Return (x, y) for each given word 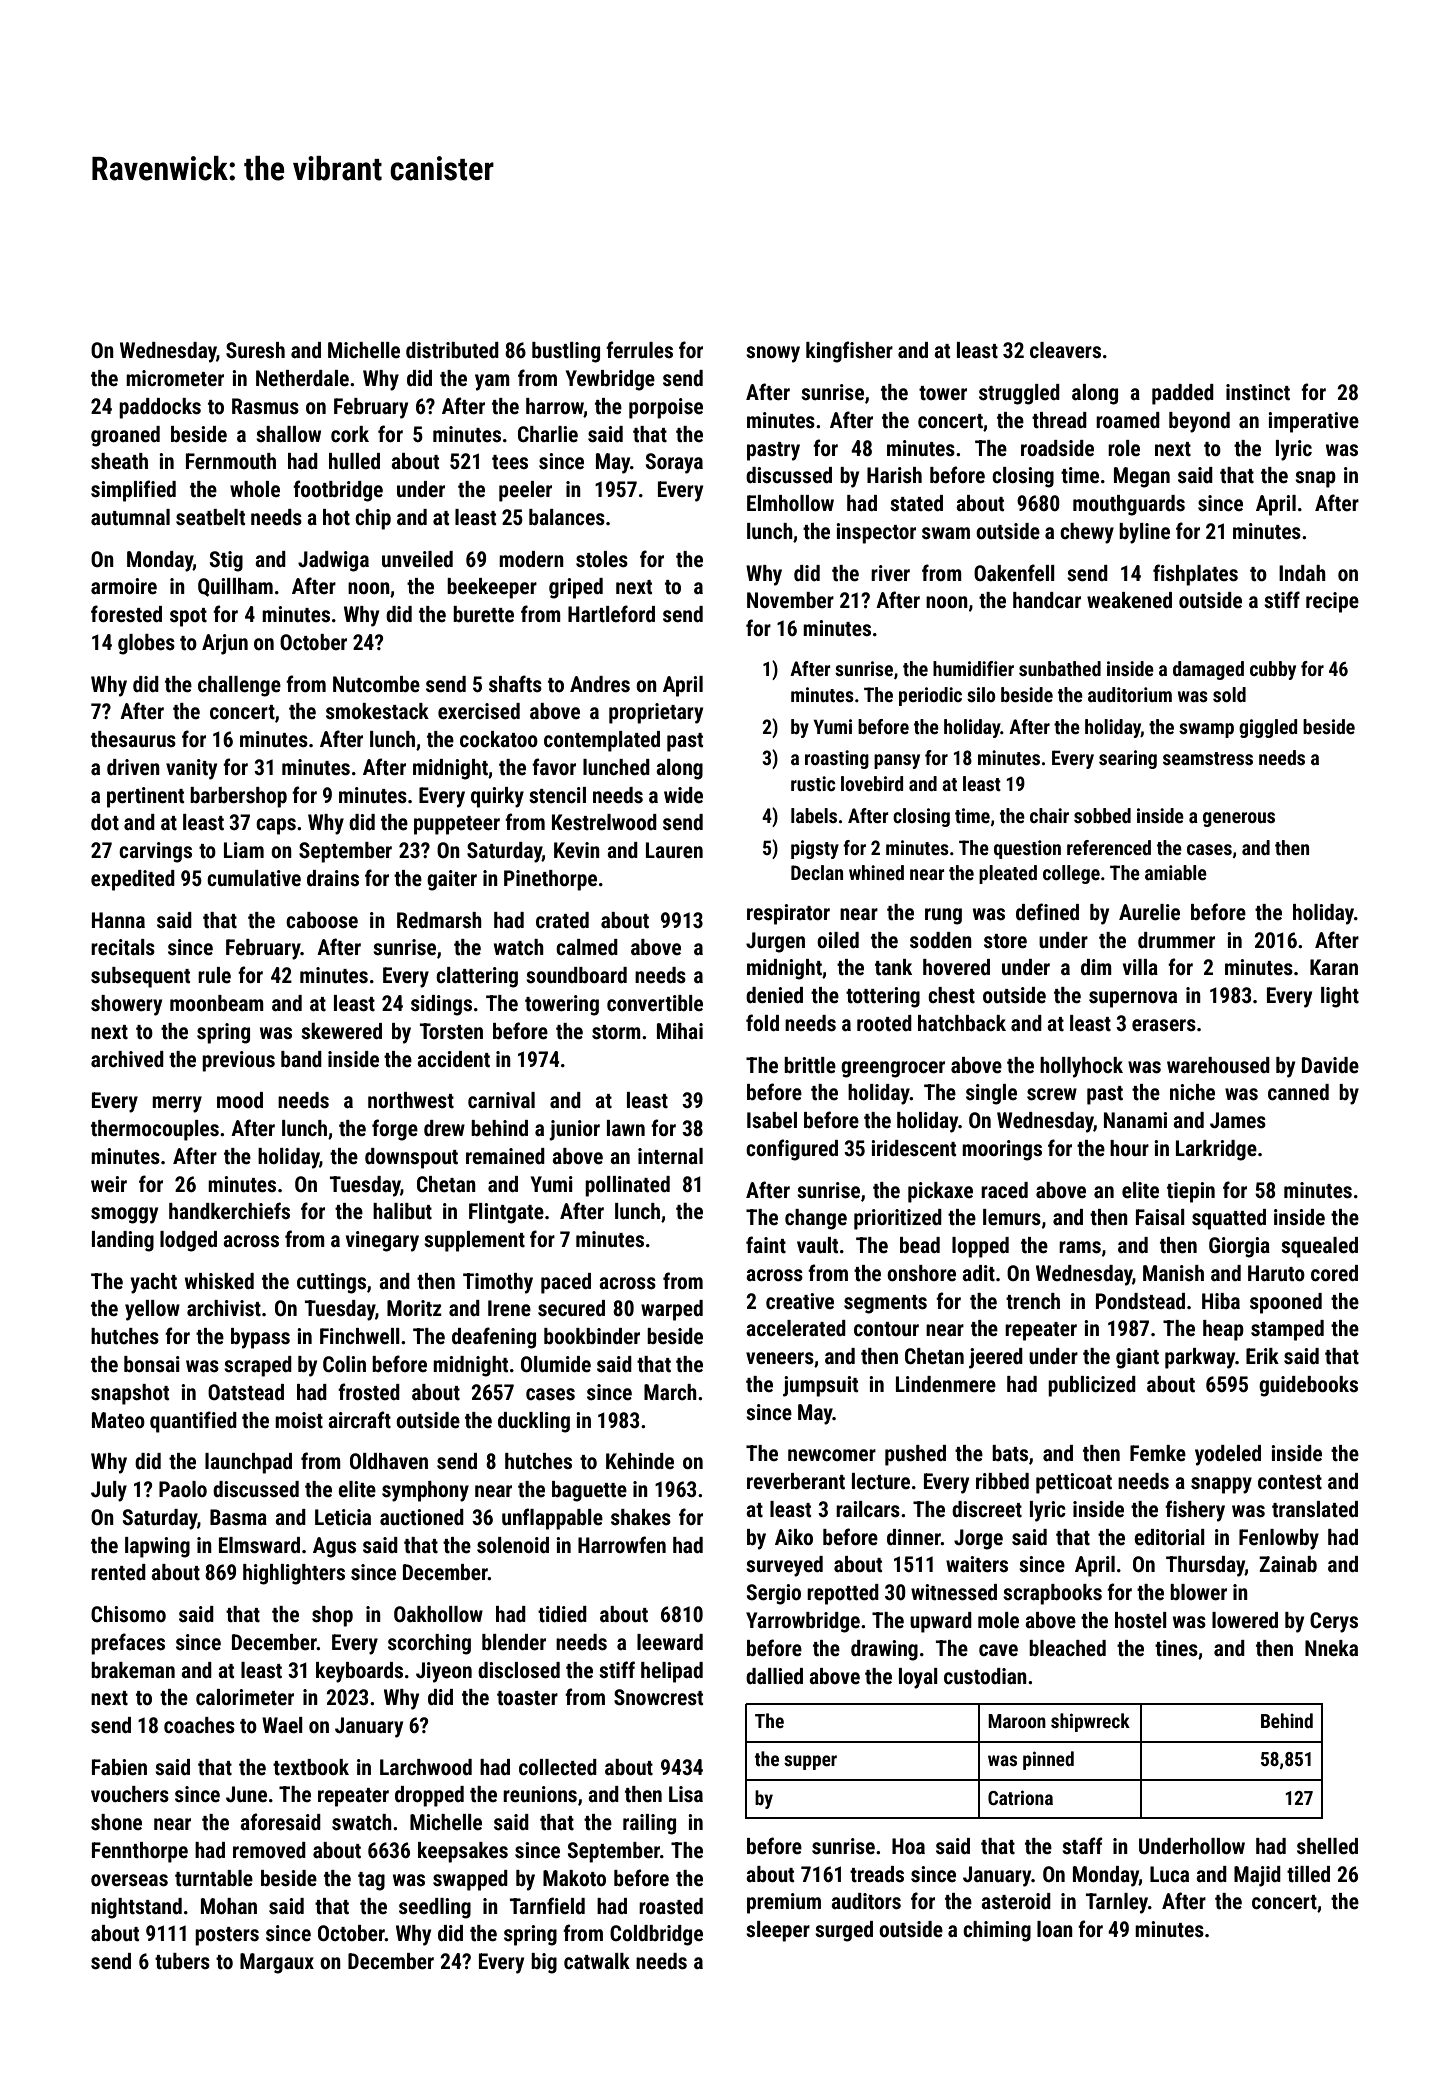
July (109, 1491)
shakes (641, 1517)
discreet (987, 1509)
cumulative (254, 878)
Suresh (255, 350)
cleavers (1065, 350)
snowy (773, 354)
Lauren (674, 850)
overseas (129, 1880)
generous (1239, 819)
